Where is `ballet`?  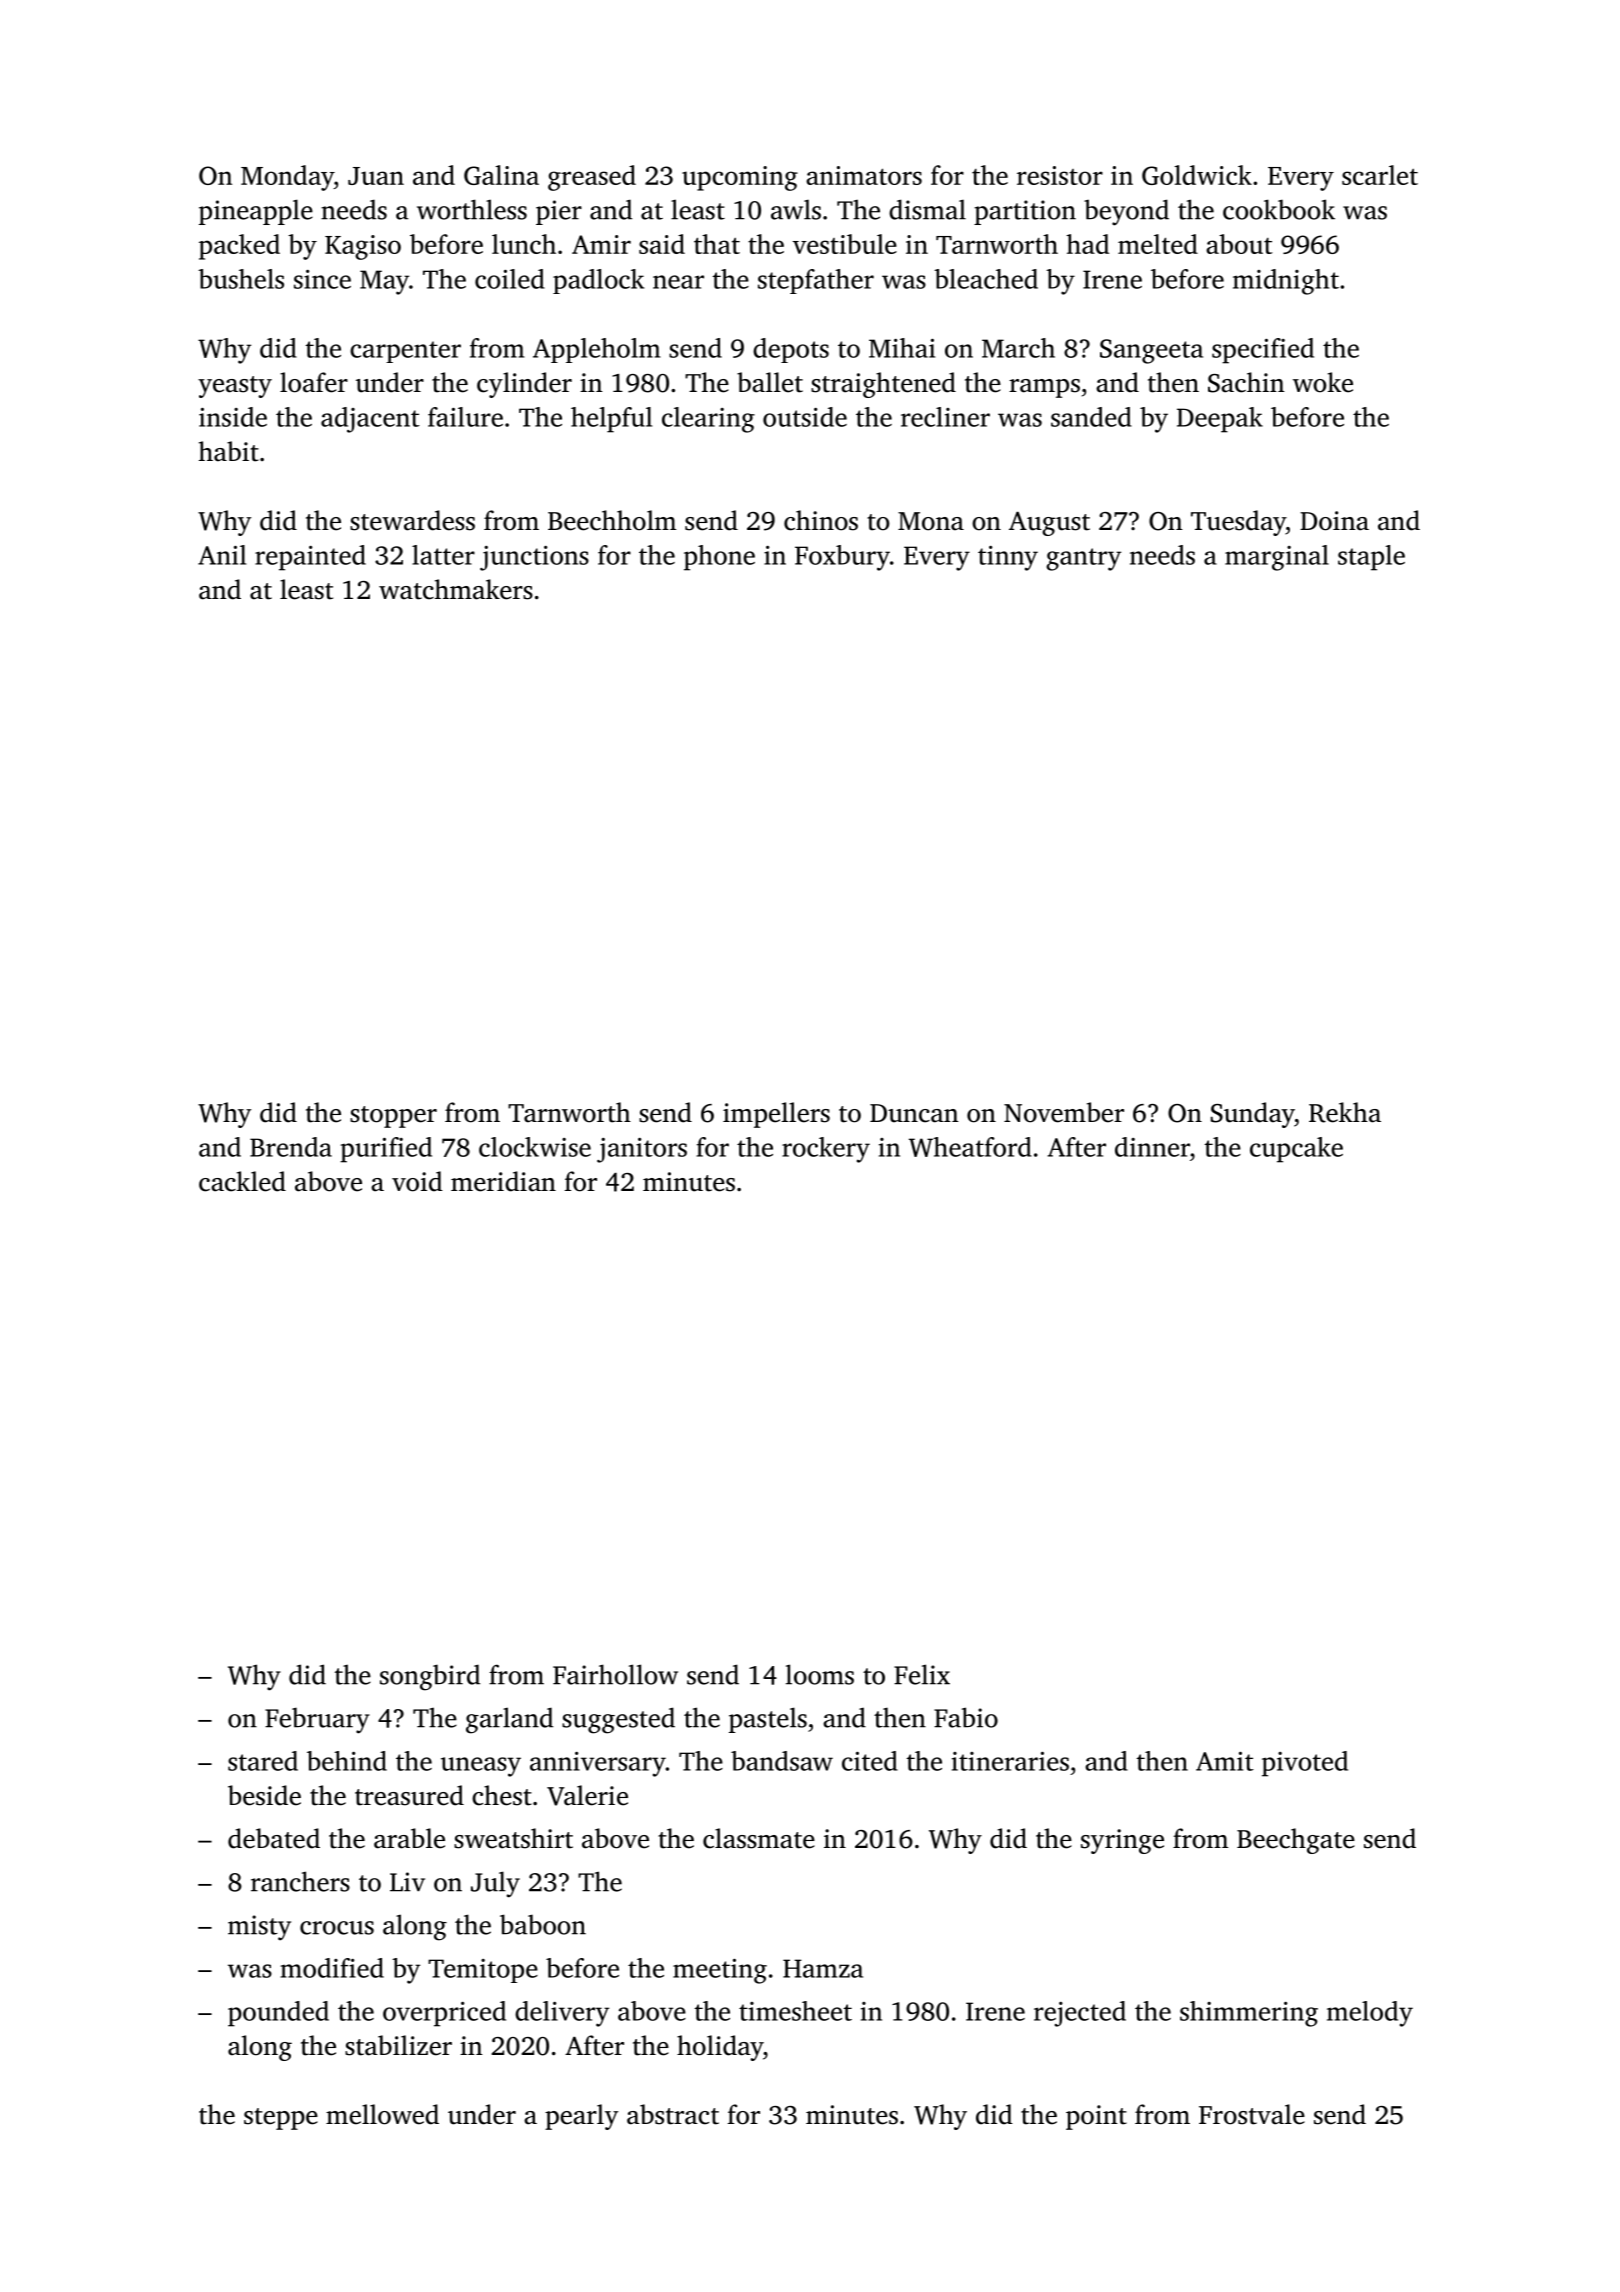 ballet is located at coordinates (770, 382).
